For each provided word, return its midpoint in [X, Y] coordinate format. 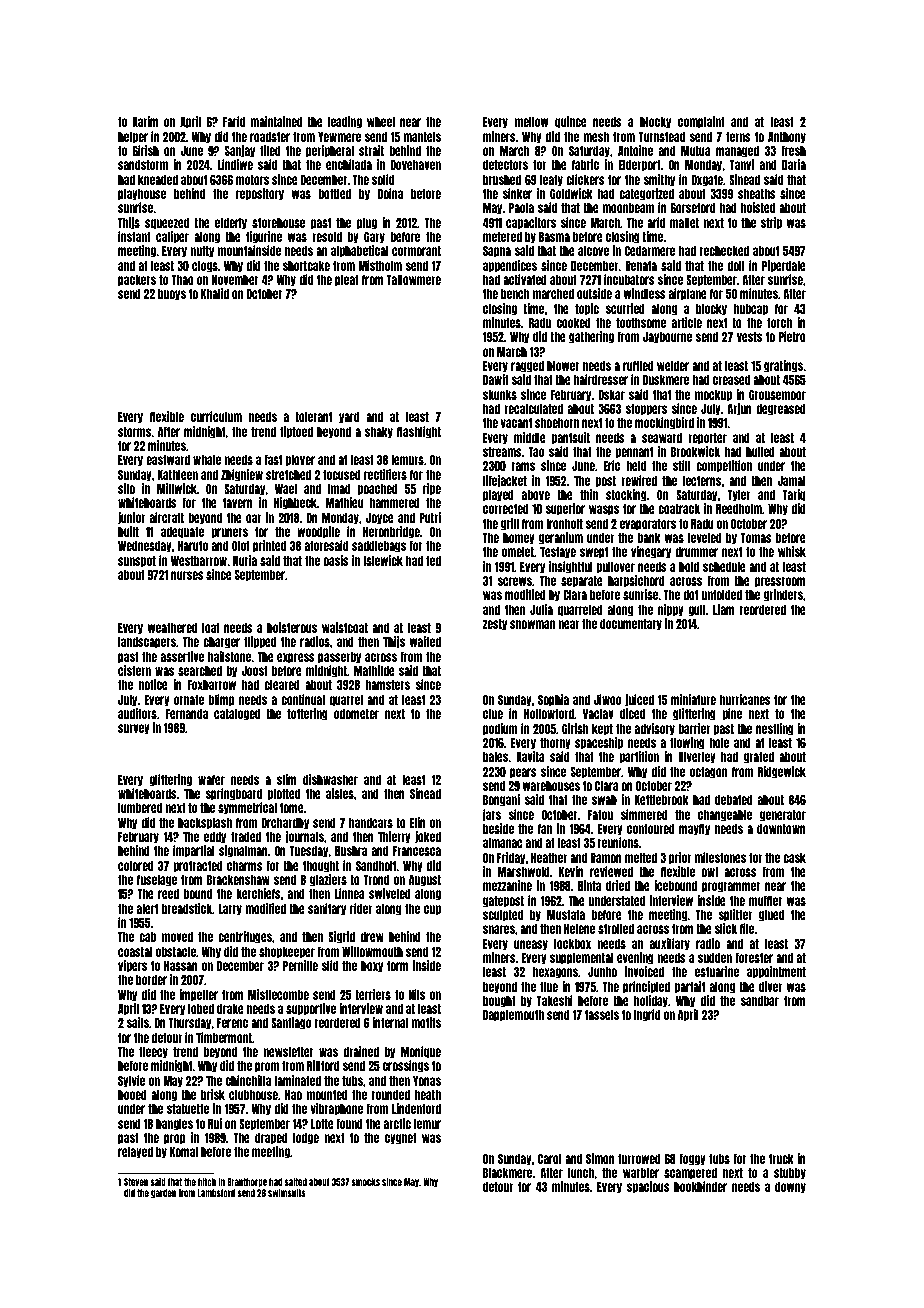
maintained [276, 121]
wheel [381, 122]
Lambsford [216, 1193]
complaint [701, 122]
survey [134, 729]
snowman [532, 624]
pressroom [780, 582]
